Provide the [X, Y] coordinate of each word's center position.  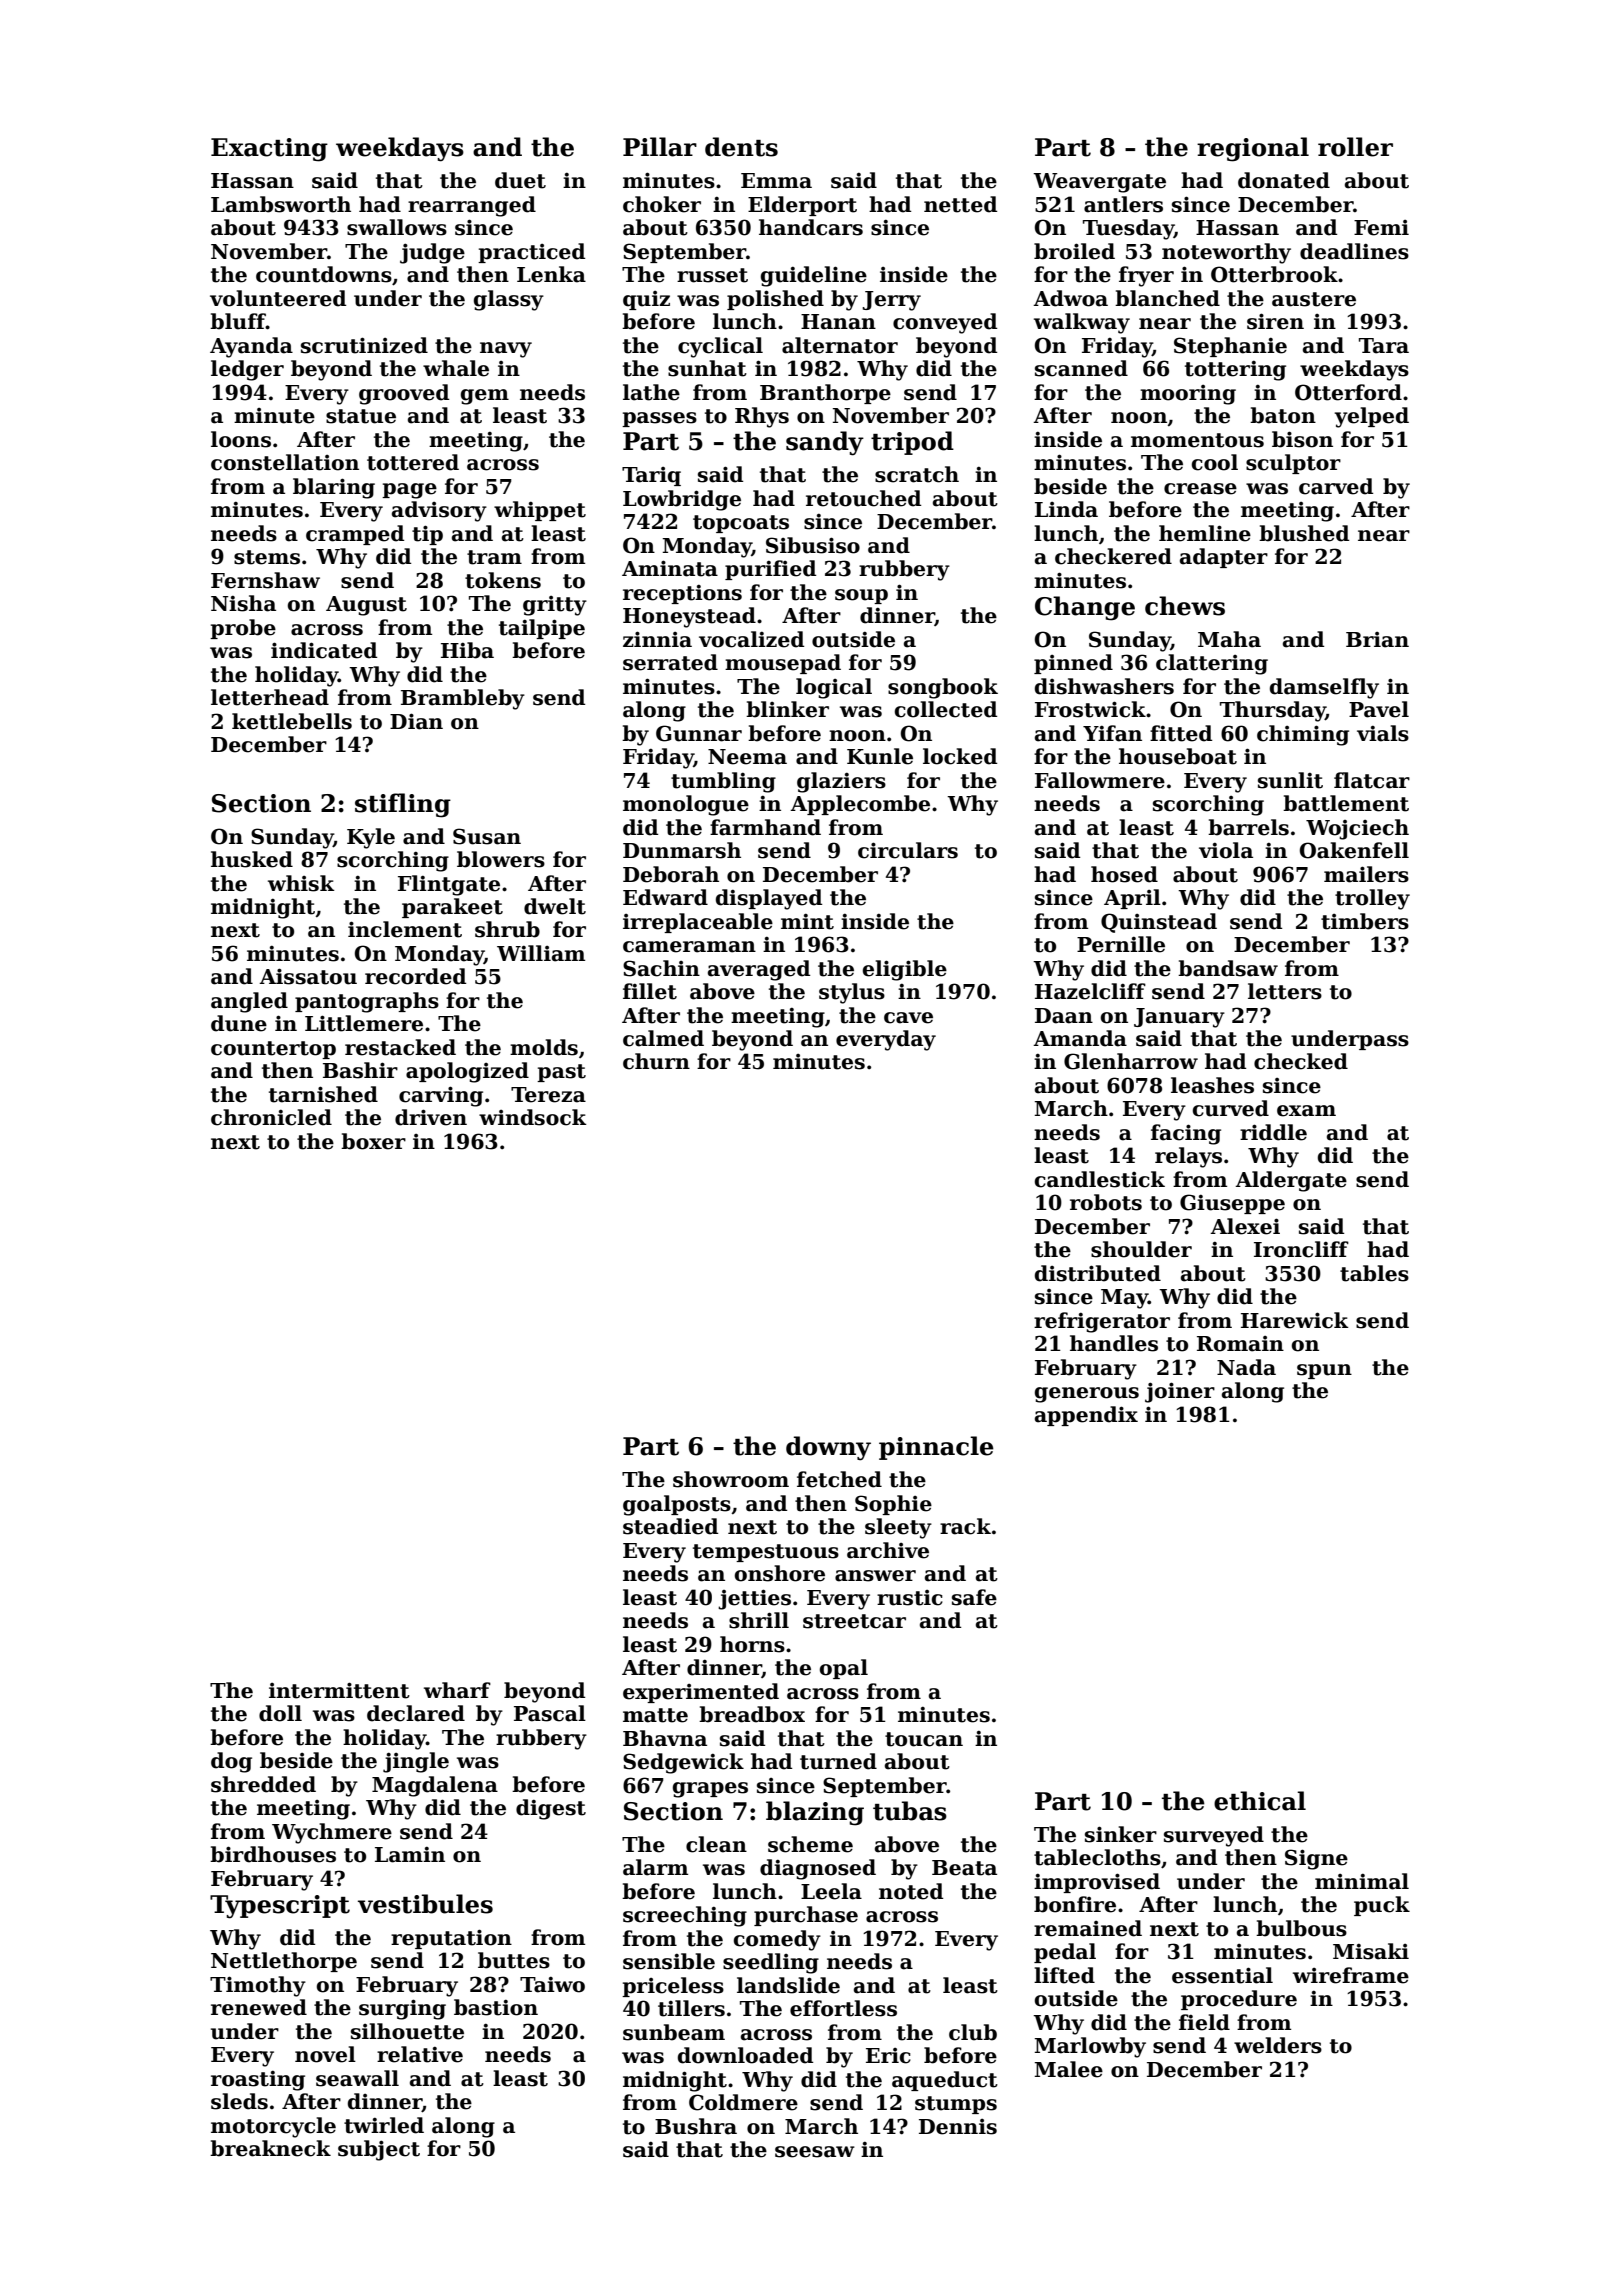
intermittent [339, 1690]
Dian [416, 721]
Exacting [269, 150]
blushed [1304, 533]
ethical [1260, 1801]
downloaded [745, 2055]
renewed [259, 2007]
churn [656, 1061]
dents [741, 147]
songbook [943, 688]
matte [655, 1715]
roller [1355, 147]
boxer [373, 1141]
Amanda [1080, 1038]
